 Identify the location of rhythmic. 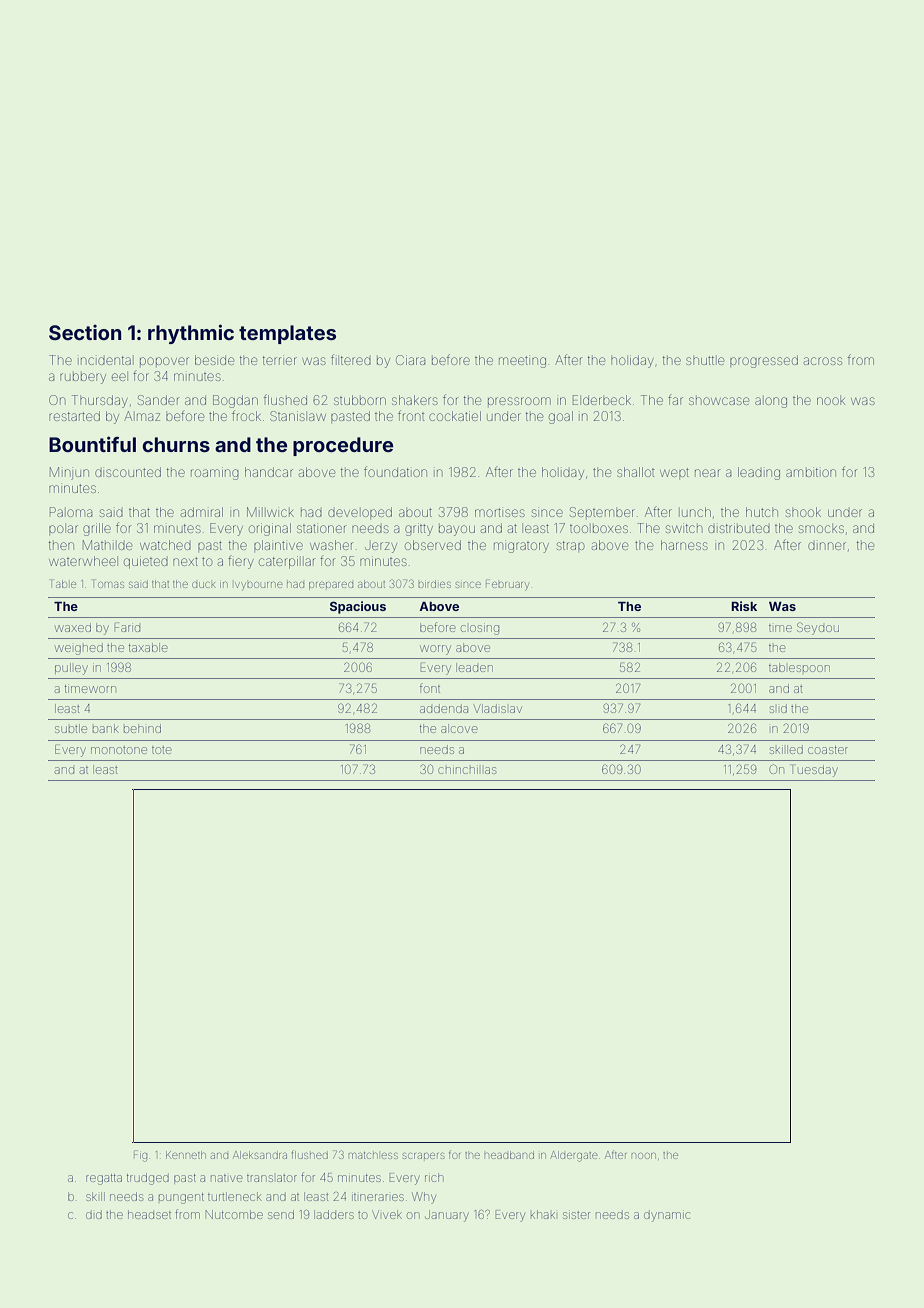
(191, 334).
